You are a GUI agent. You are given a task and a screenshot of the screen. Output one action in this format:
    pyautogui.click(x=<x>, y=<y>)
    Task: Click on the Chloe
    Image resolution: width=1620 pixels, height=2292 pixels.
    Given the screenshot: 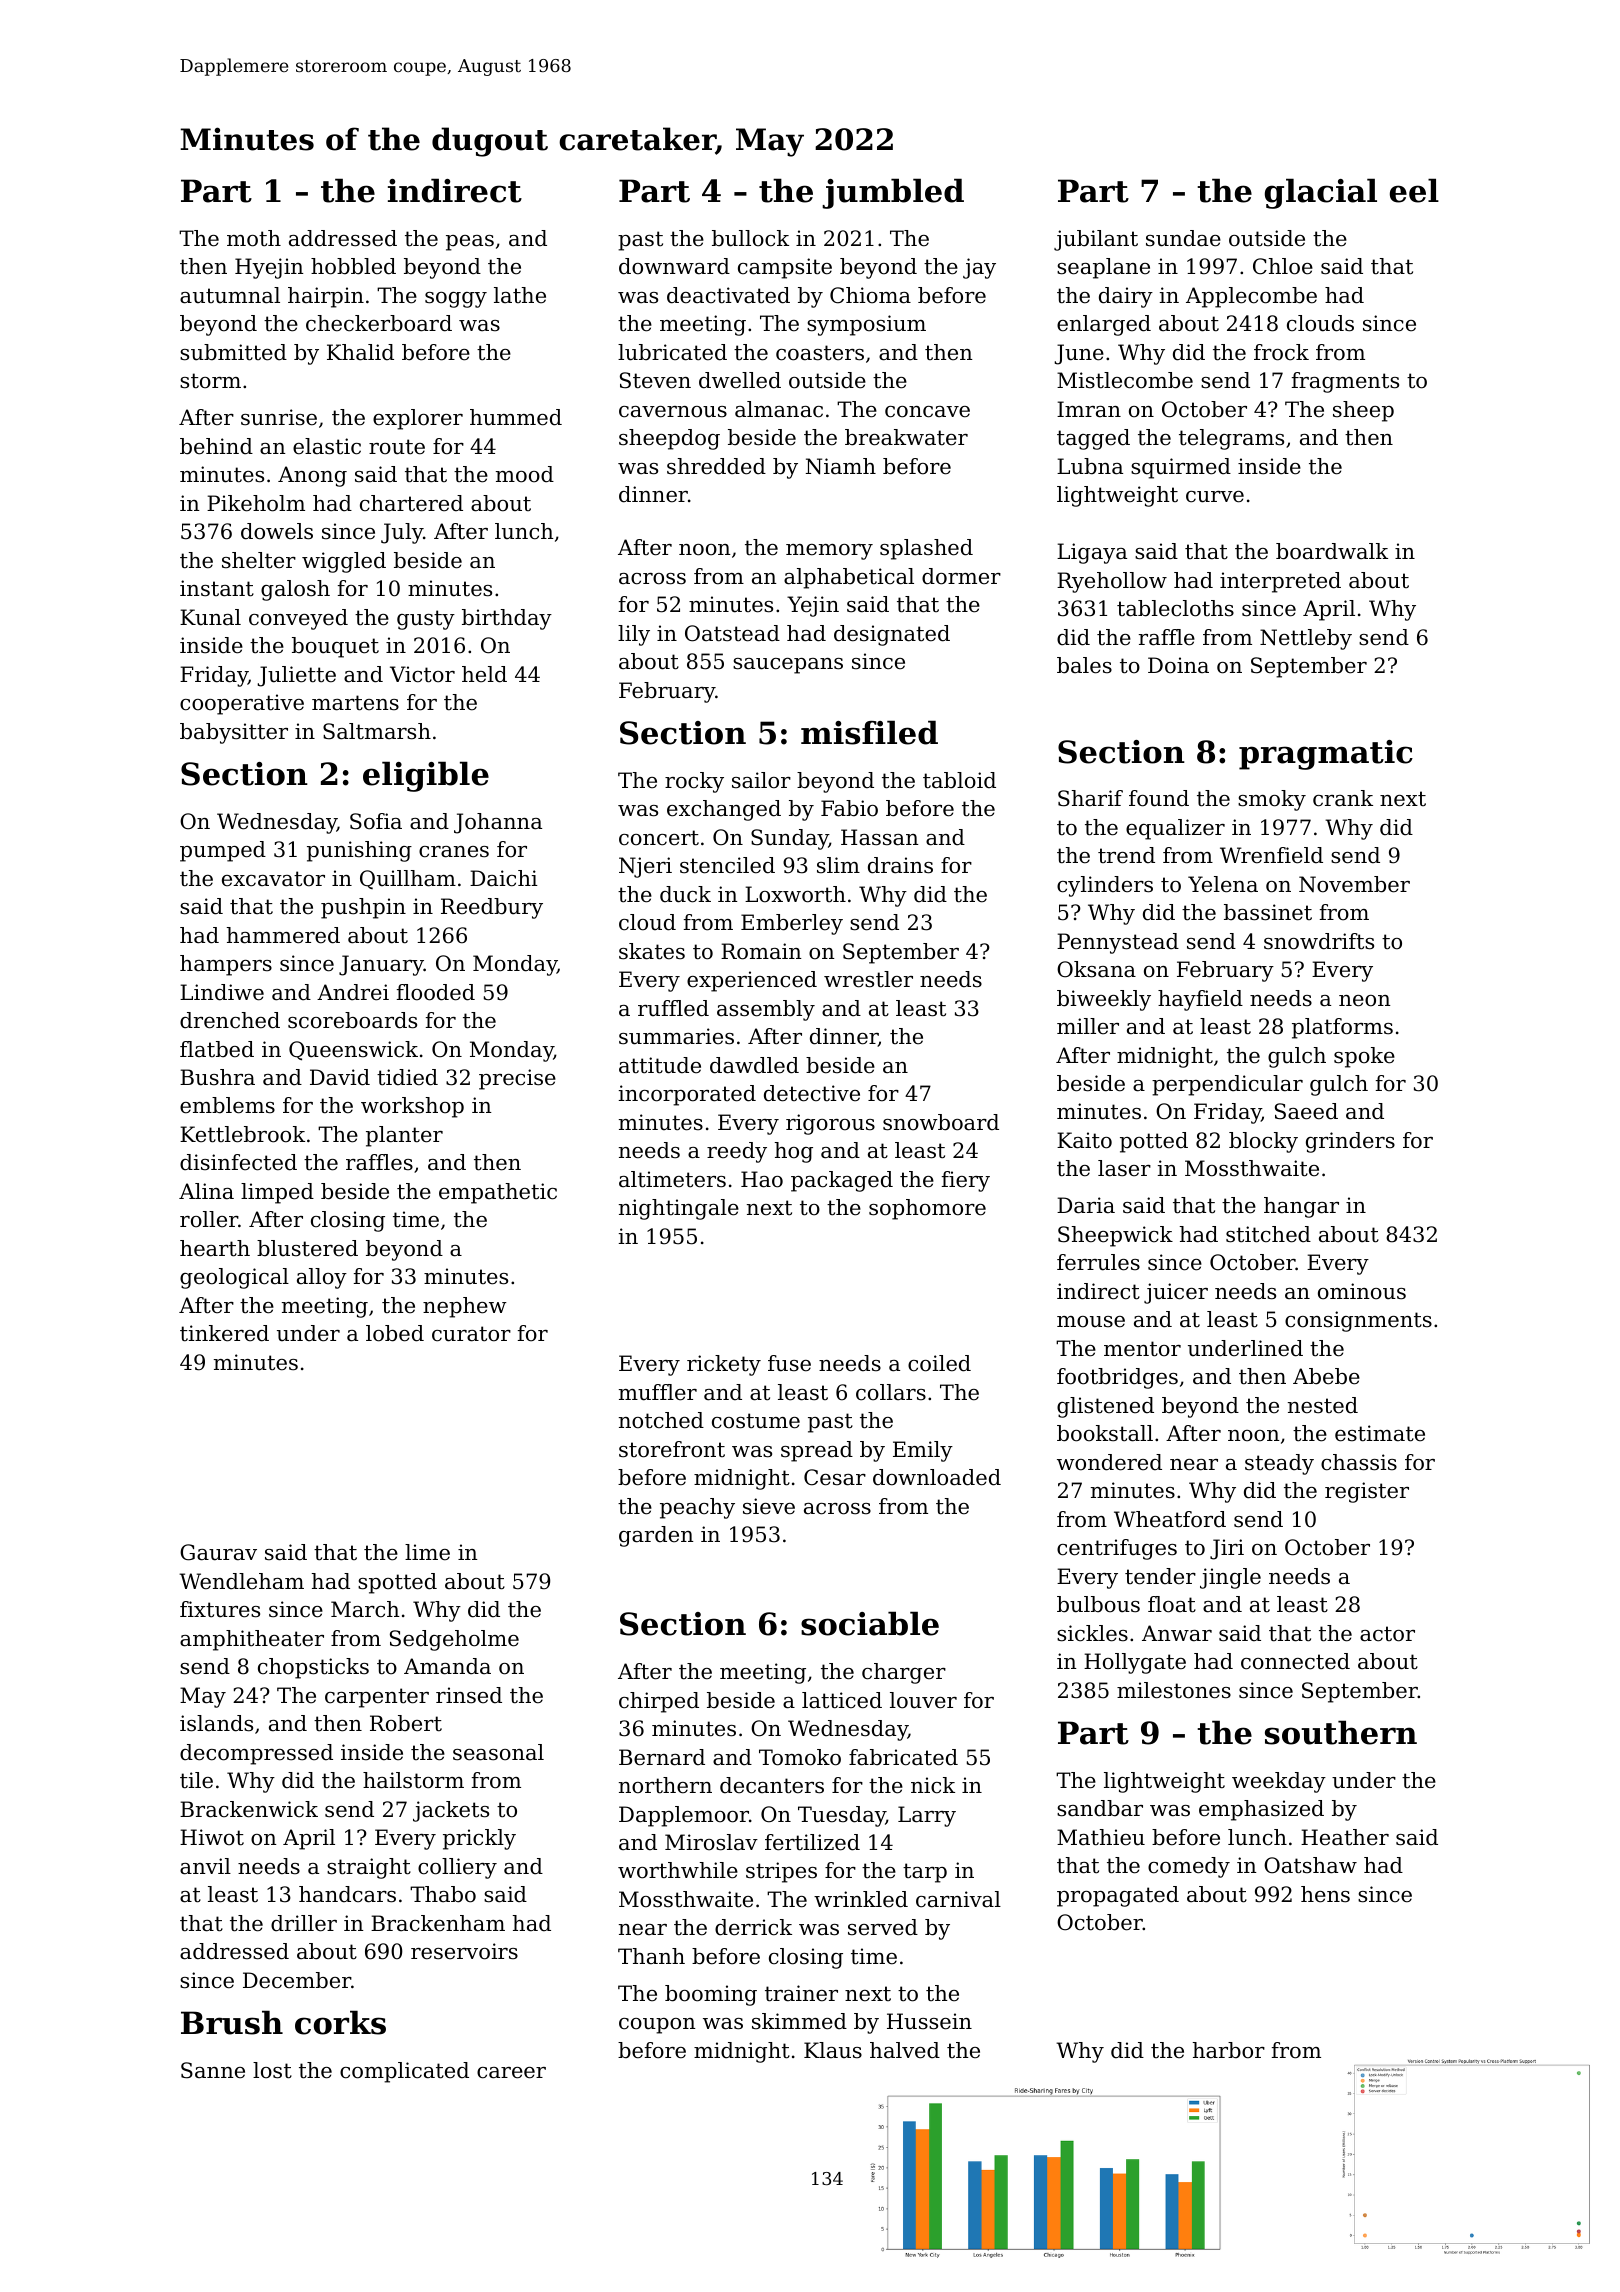 What is the action you would take?
    pyautogui.click(x=1283, y=266)
